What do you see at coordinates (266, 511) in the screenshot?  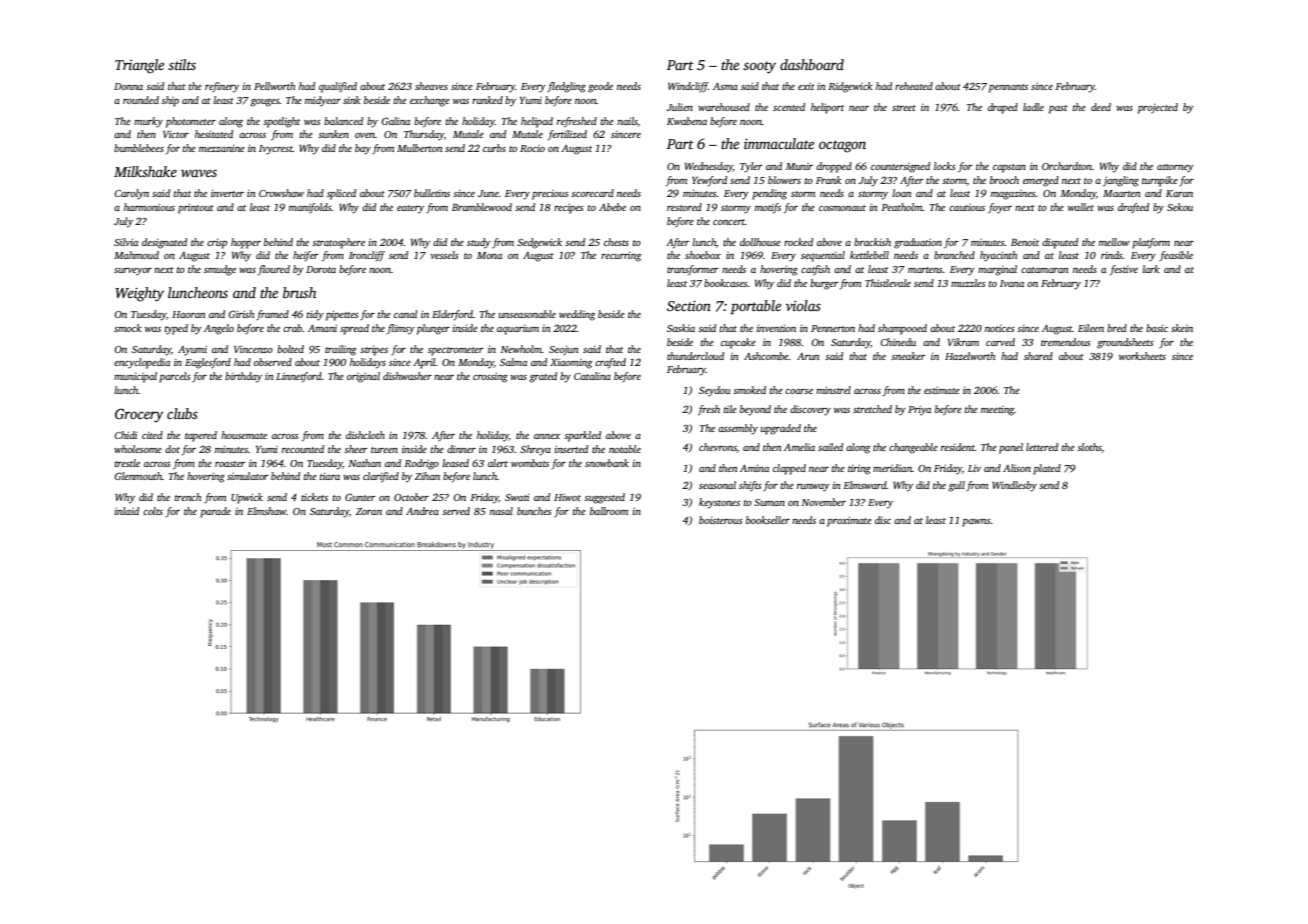 I see `Elmshaw` at bounding box center [266, 511].
